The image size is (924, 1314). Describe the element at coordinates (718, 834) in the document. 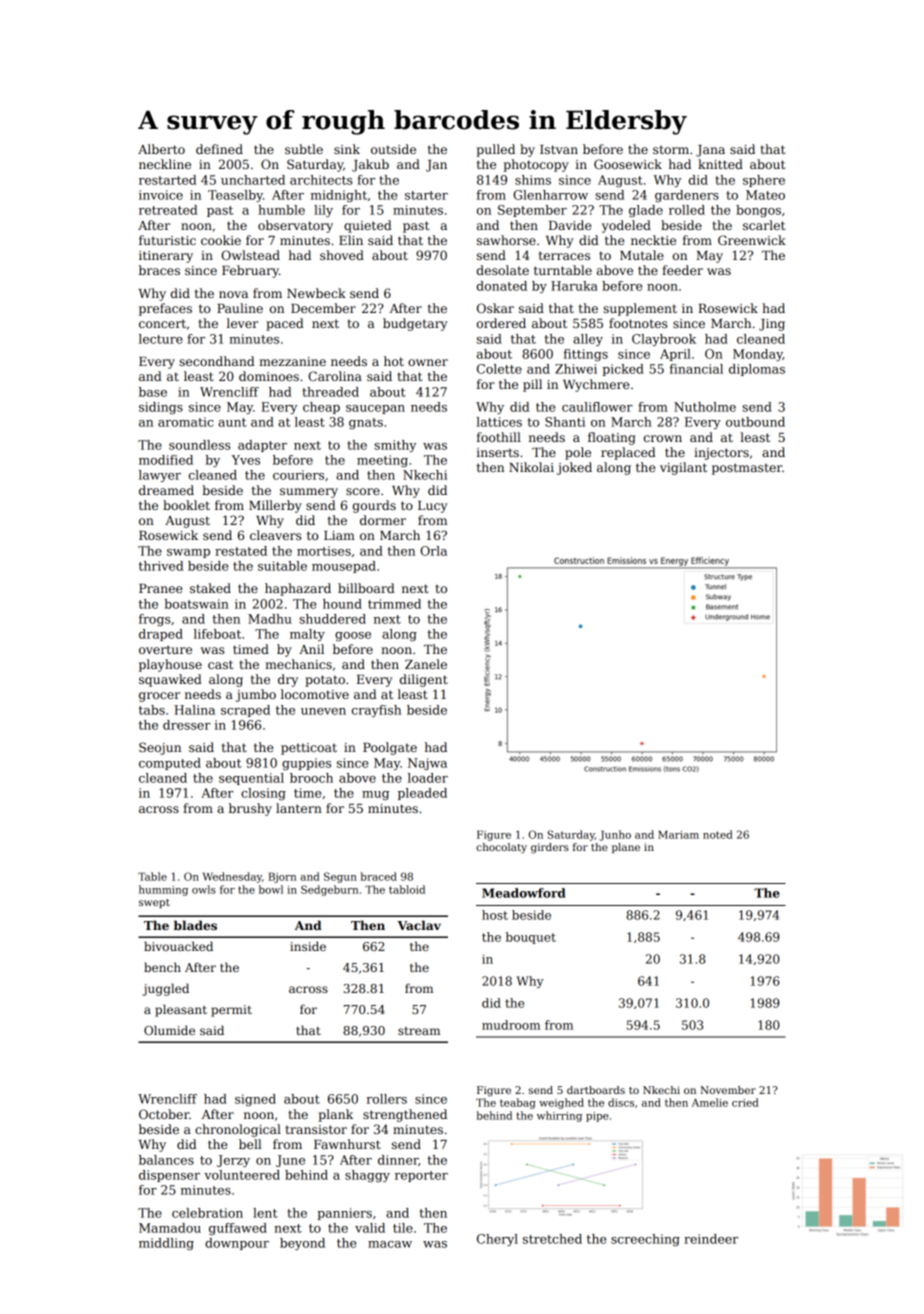

I see `noted` at that location.
